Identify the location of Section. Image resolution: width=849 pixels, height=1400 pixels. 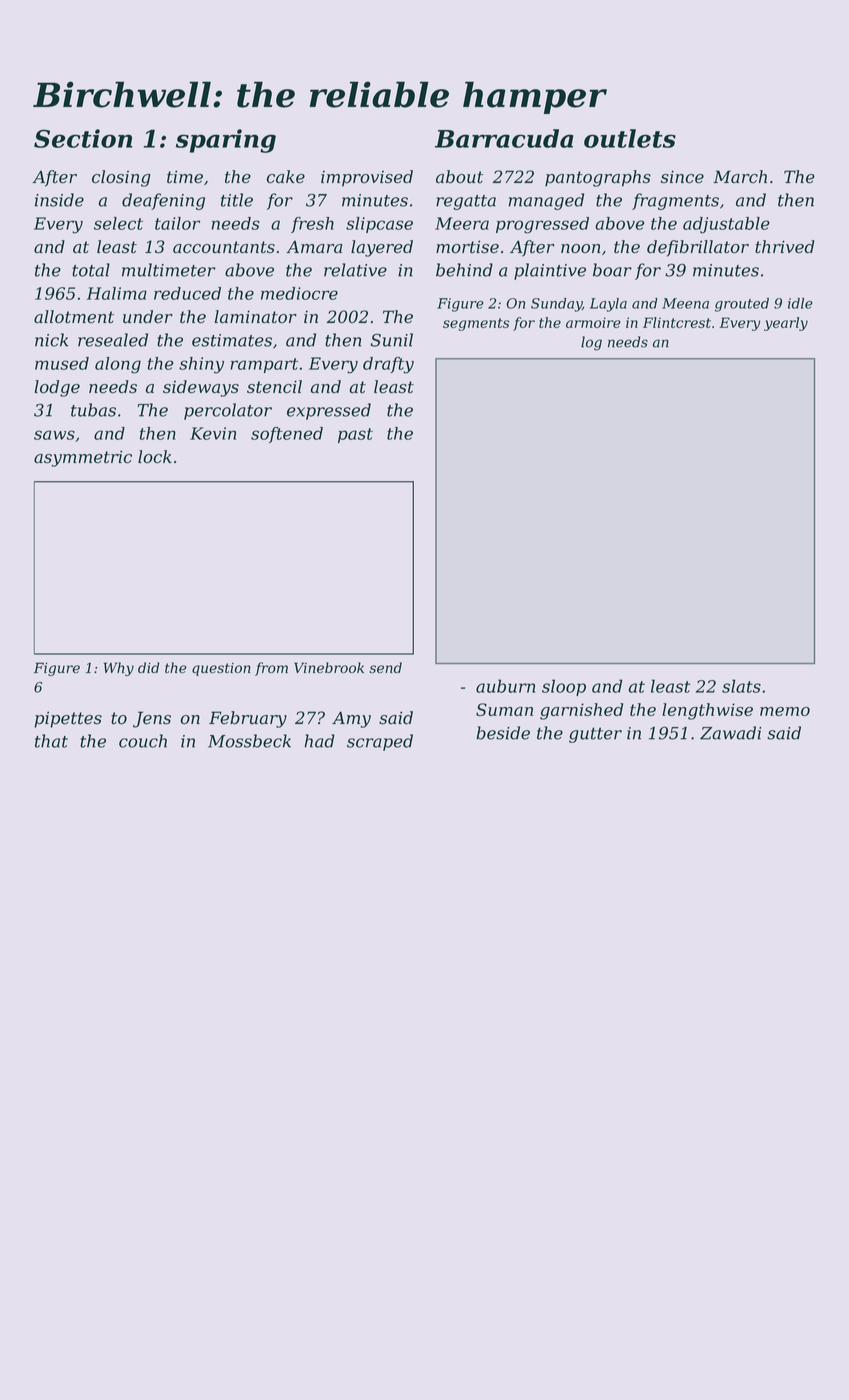
(83, 138).
